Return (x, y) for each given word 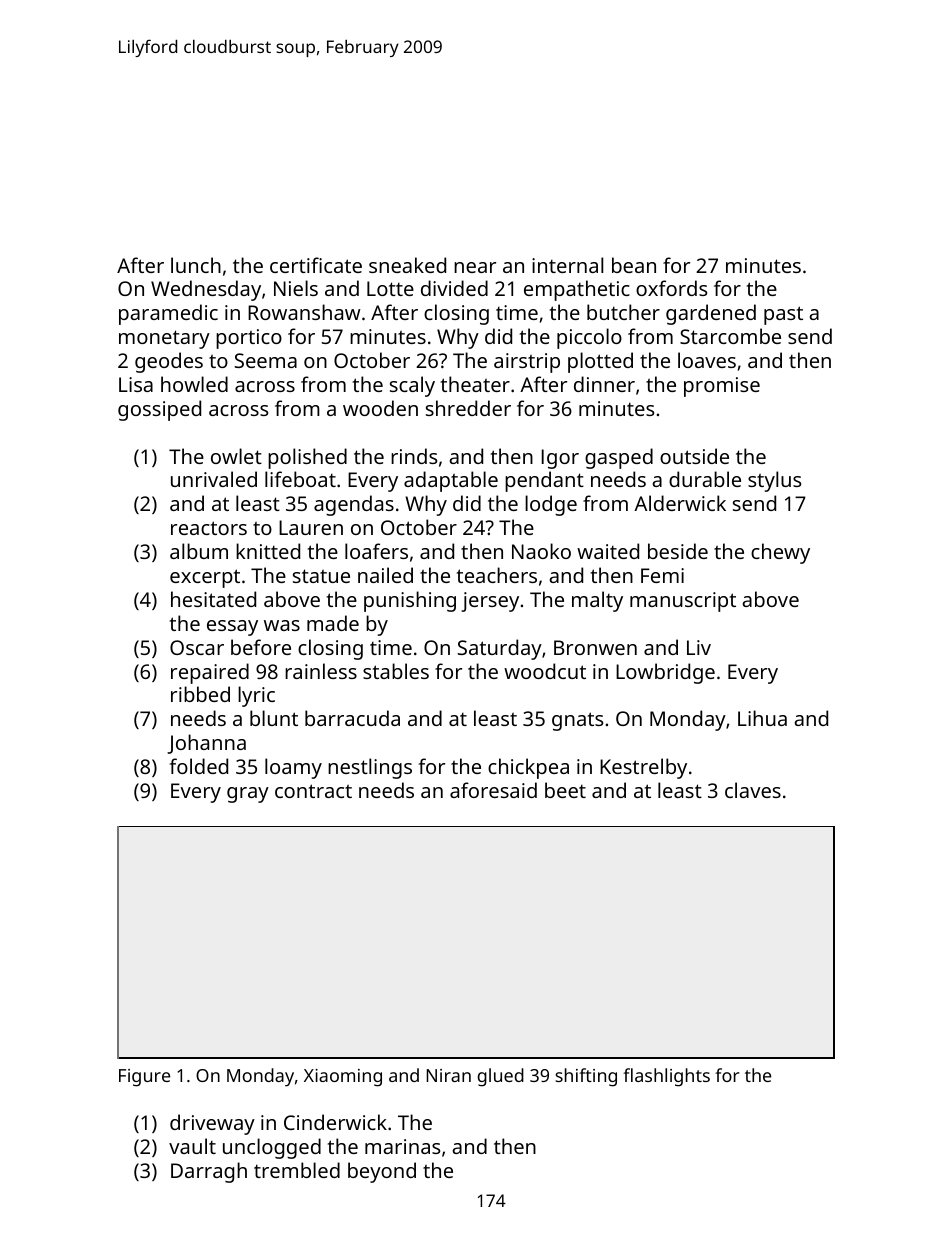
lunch (196, 265)
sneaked (407, 265)
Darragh (209, 1172)
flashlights (666, 1077)
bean (634, 265)
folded (199, 766)
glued (501, 1077)
